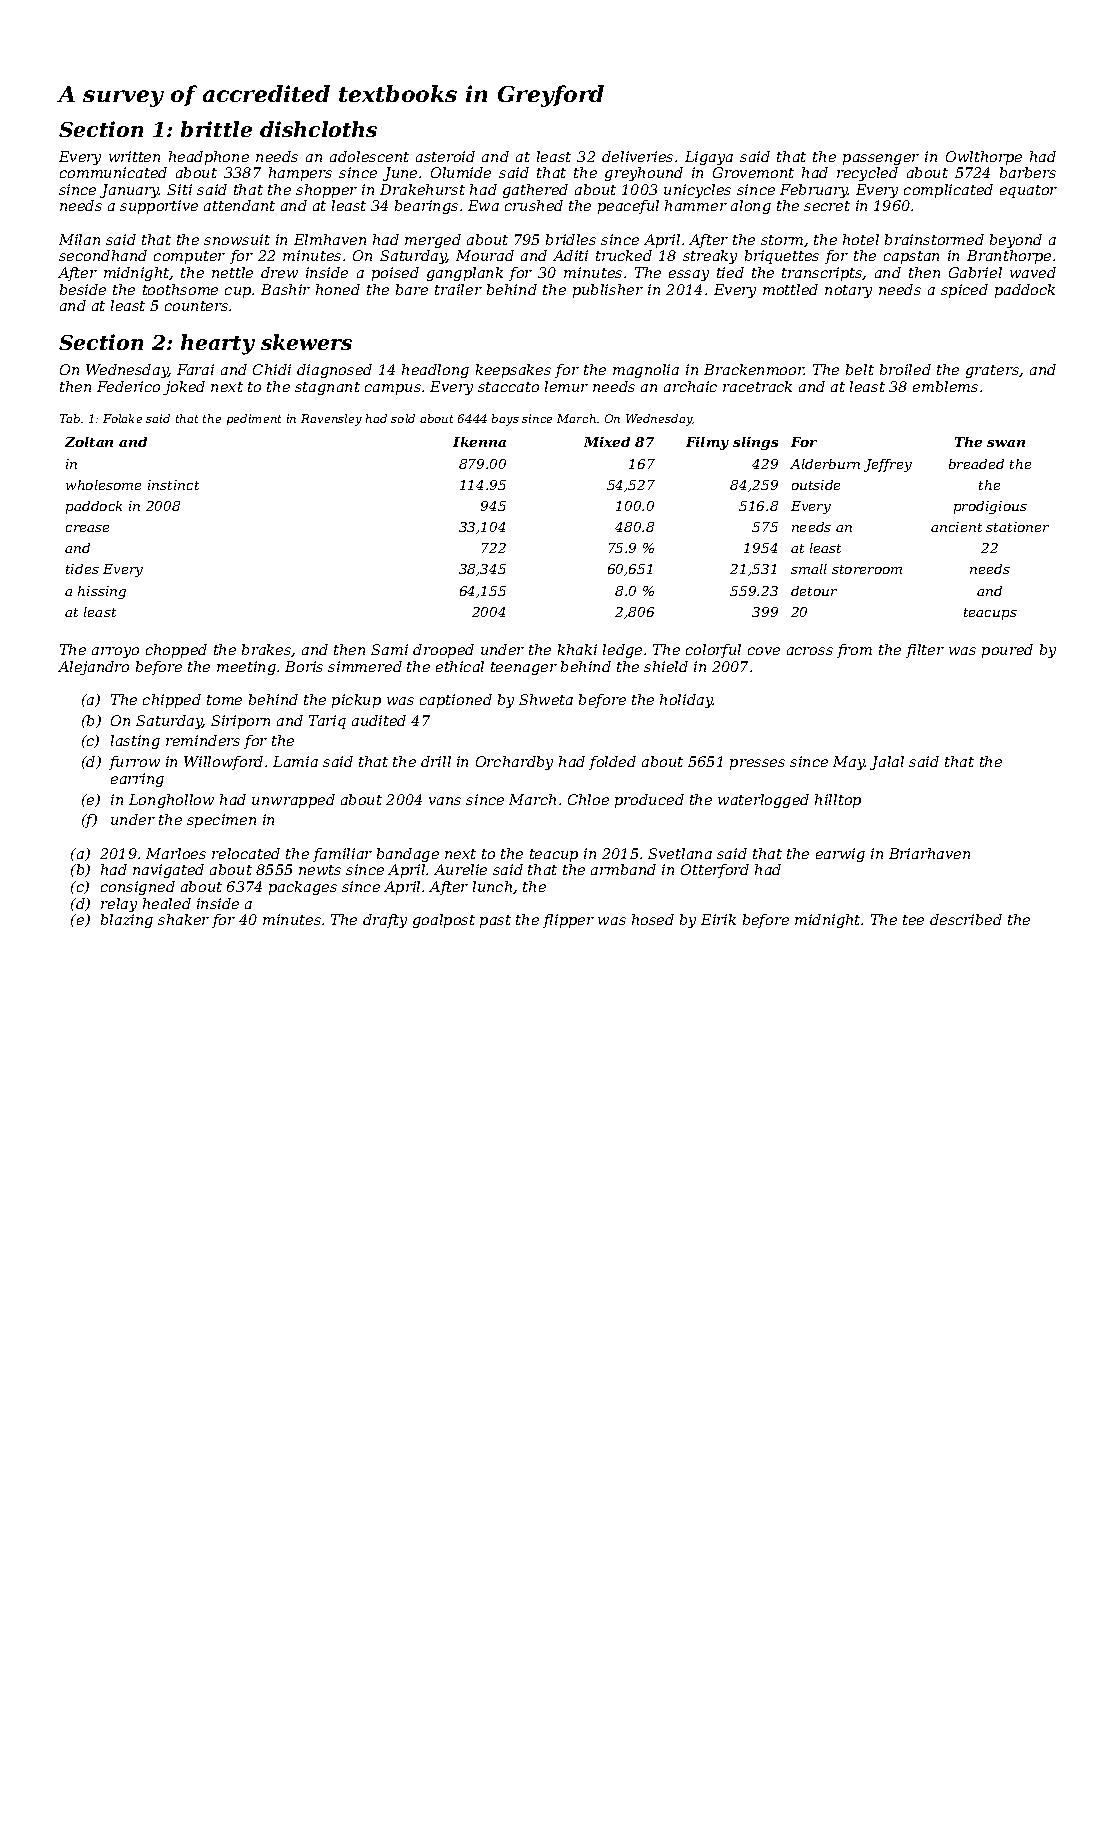 This document has width=1116, height=1839. Describe the element at coordinates (628, 207) in the document. I see `peaceful` at that location.
